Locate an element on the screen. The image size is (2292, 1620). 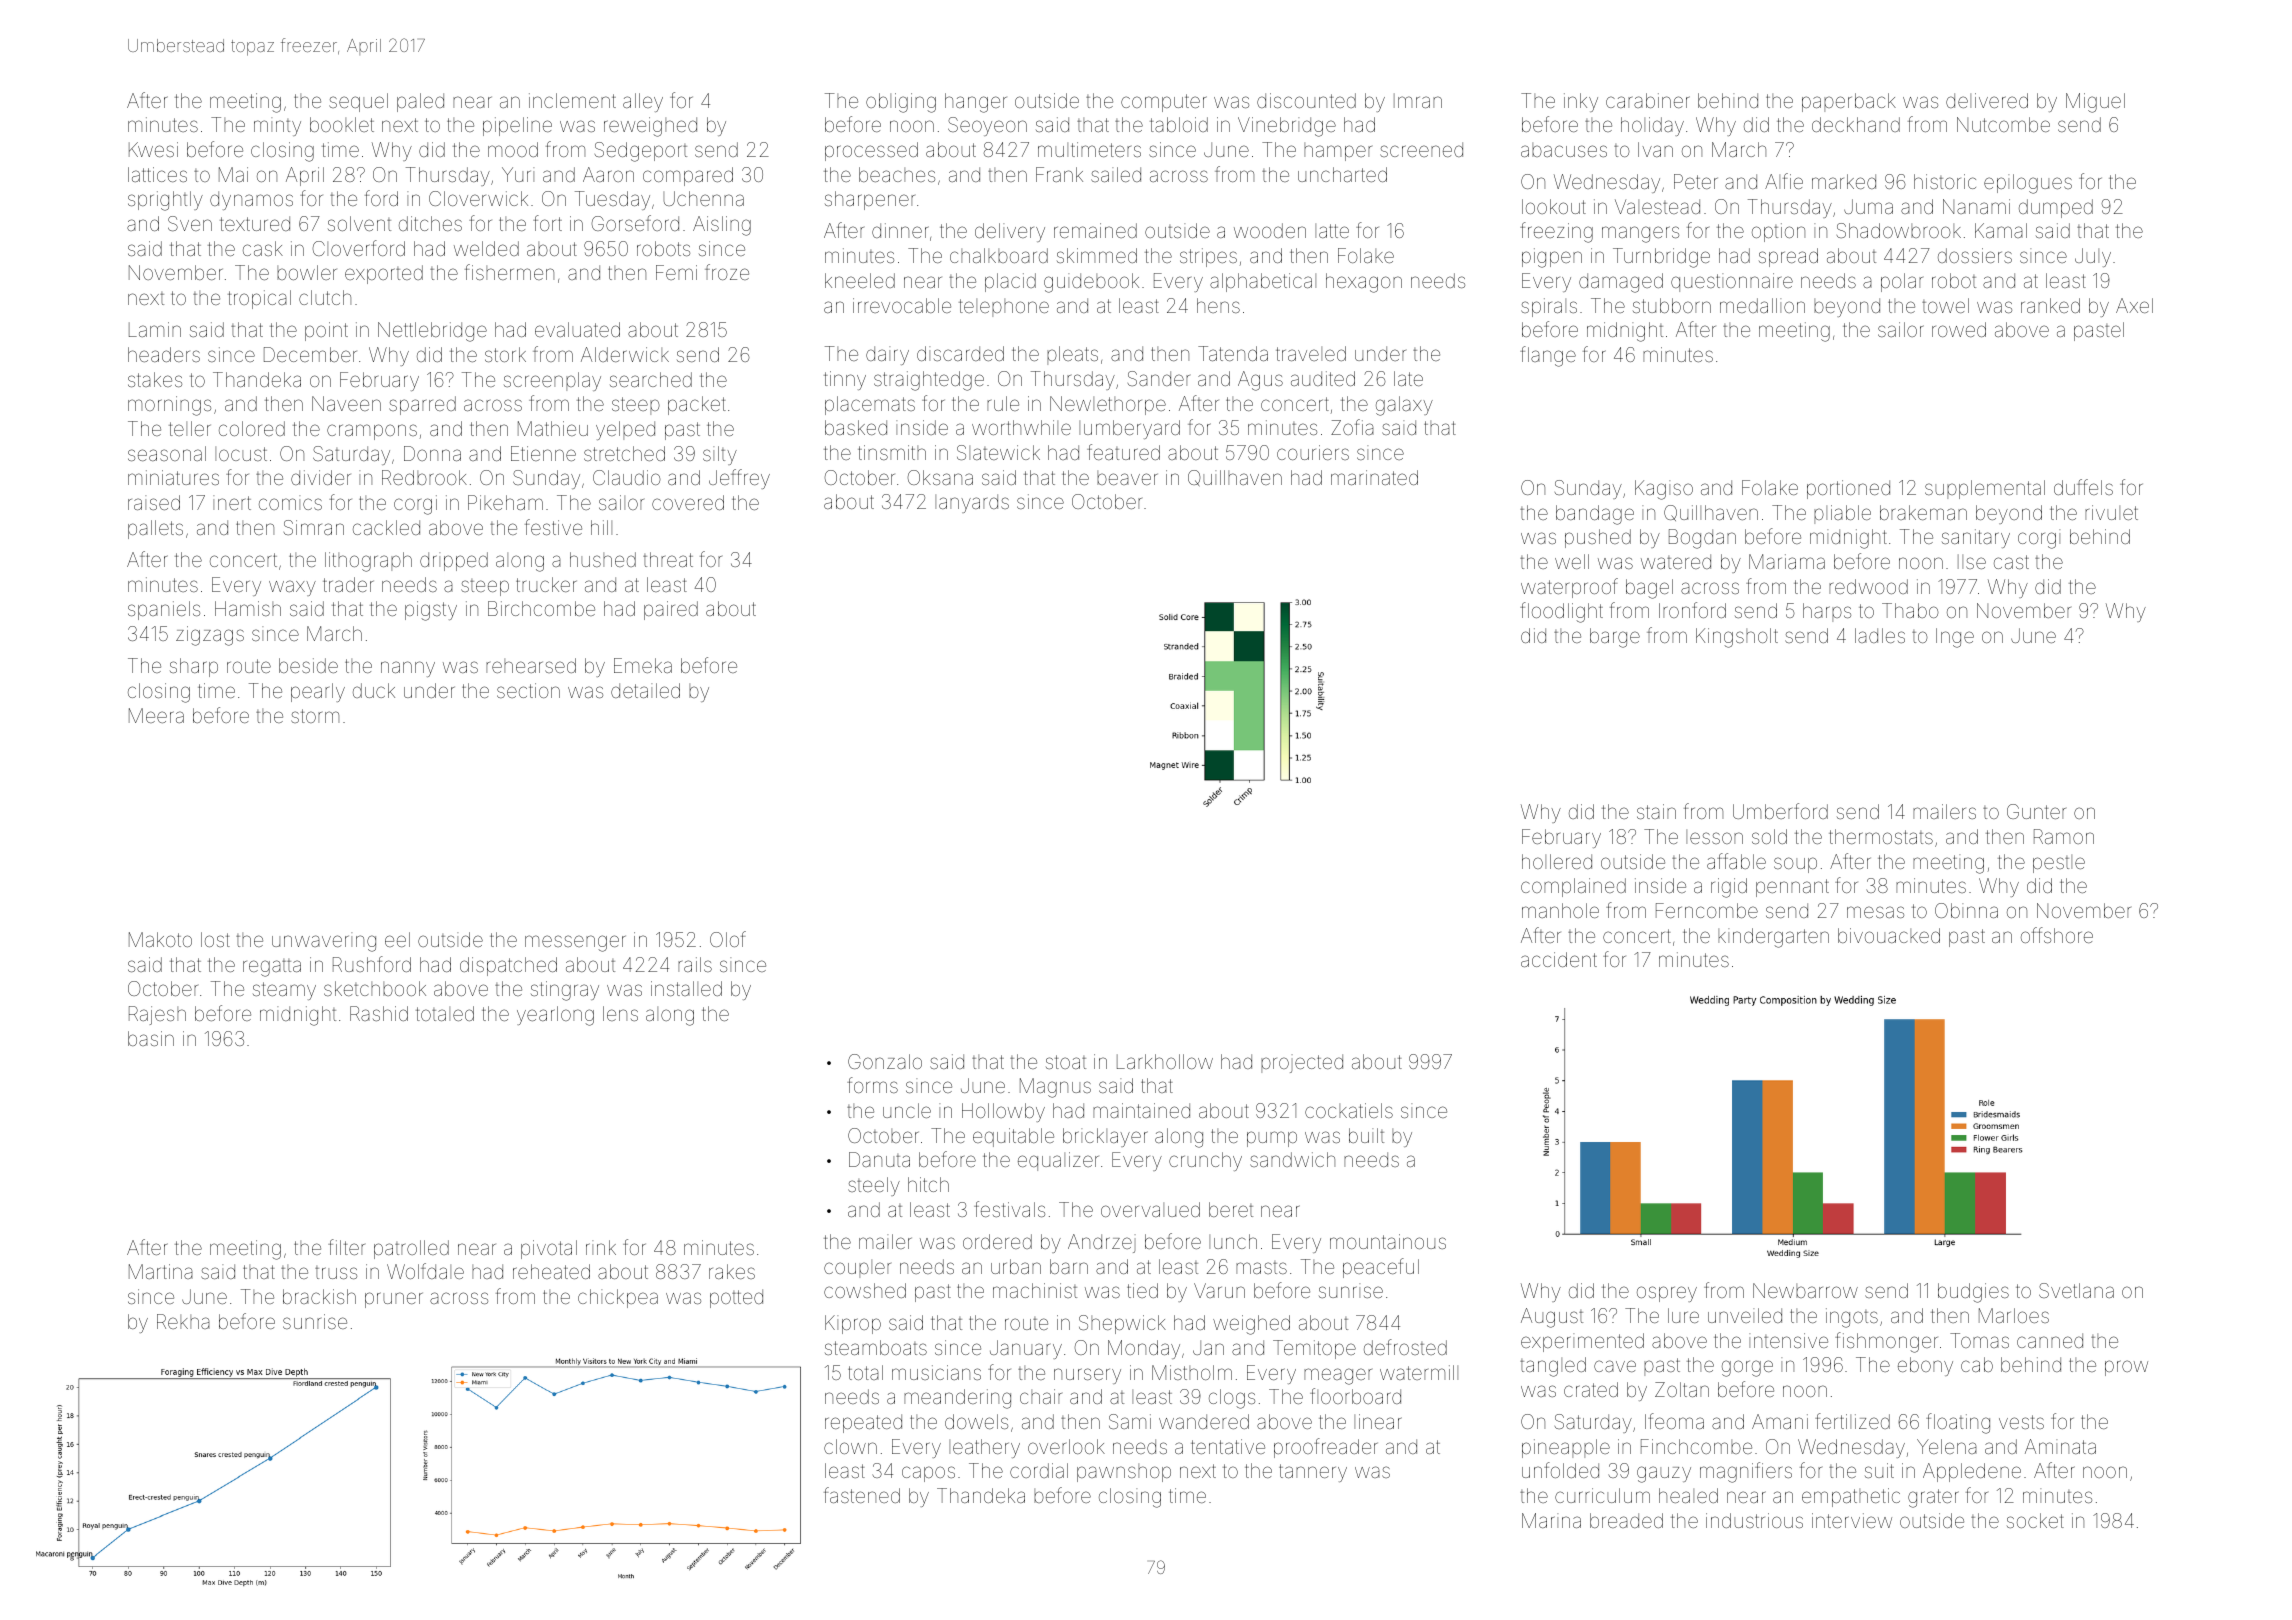
inclement is located at coordinates (572, 100).
